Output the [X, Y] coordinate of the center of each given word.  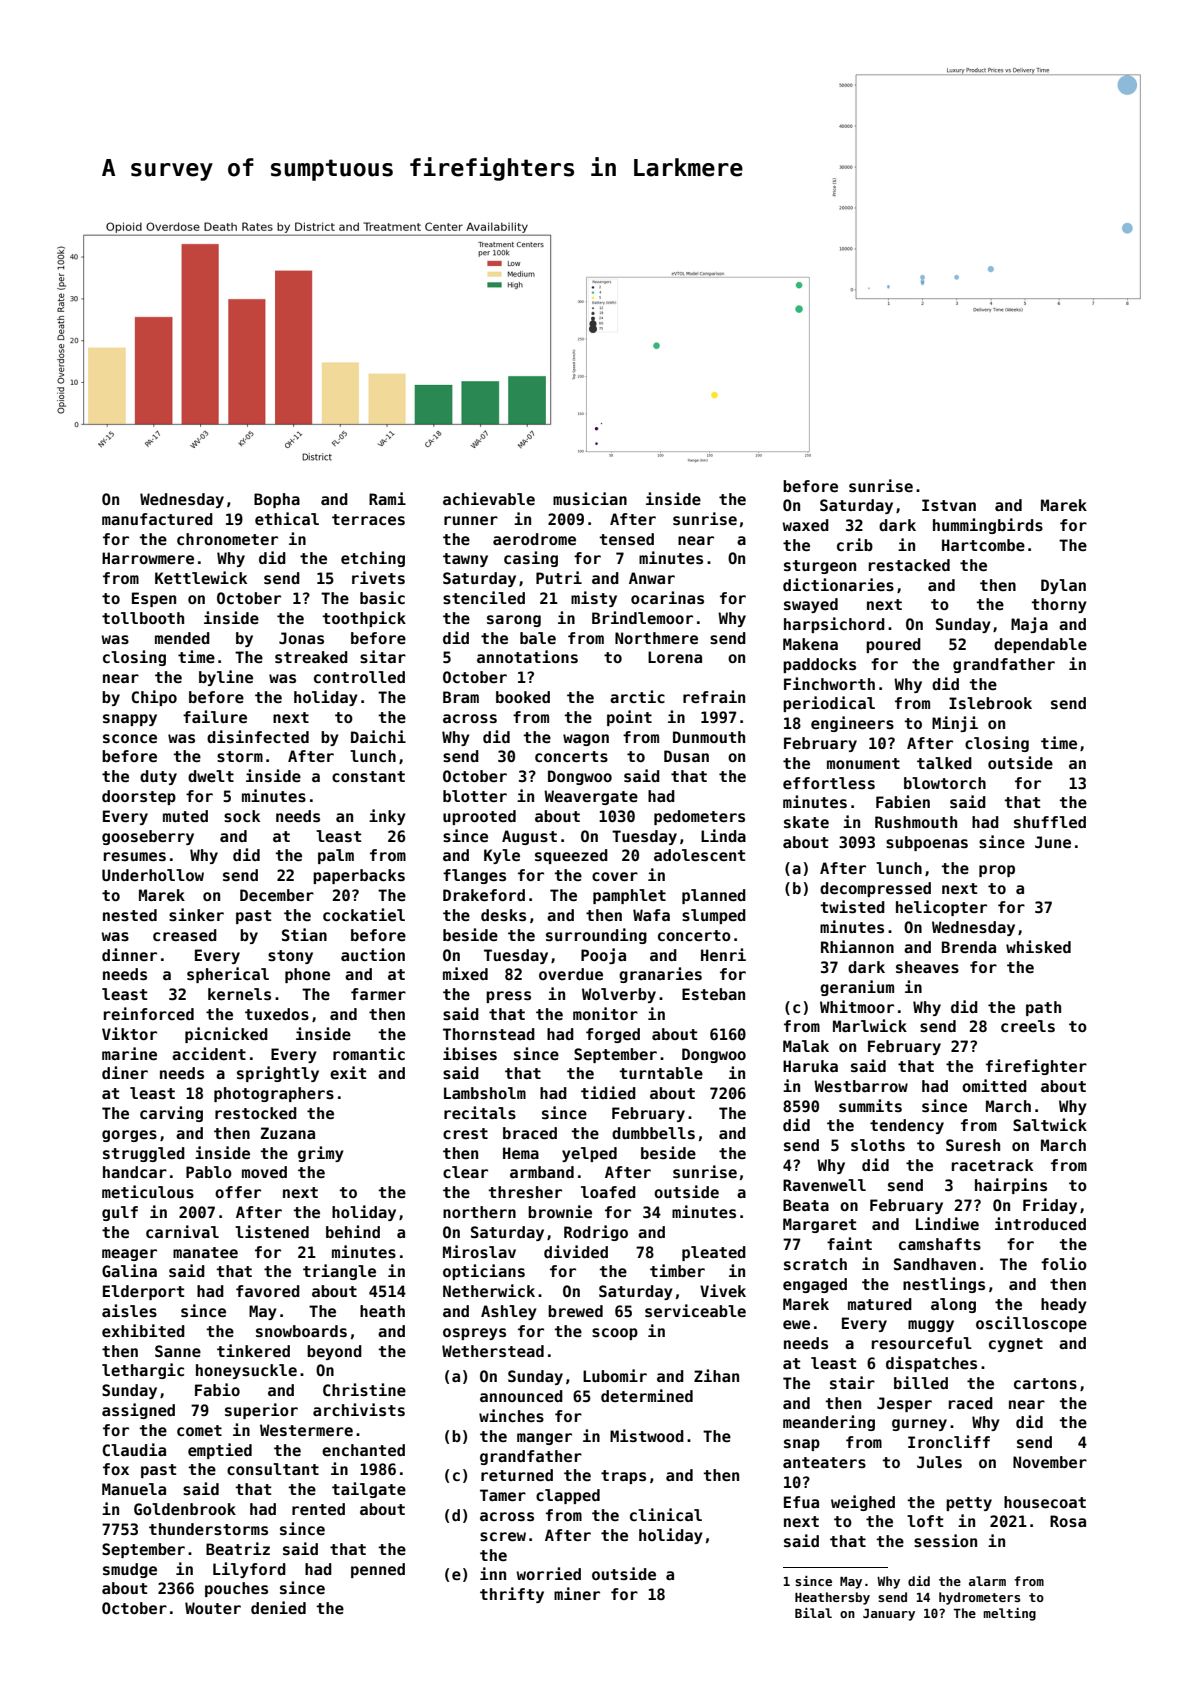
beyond [334, 1352]
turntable [661, 1073]
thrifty [512, 1595]
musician [590, 498]
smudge [130, 1570]
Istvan [949, 505]
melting [1009, 1614]
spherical [228, 975]
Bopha [277, 500]
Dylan [1063, 586]
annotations [527, 656]
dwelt [211, 776]
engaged [815, 1285]
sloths [878, 1145]
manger [544, 1439]
